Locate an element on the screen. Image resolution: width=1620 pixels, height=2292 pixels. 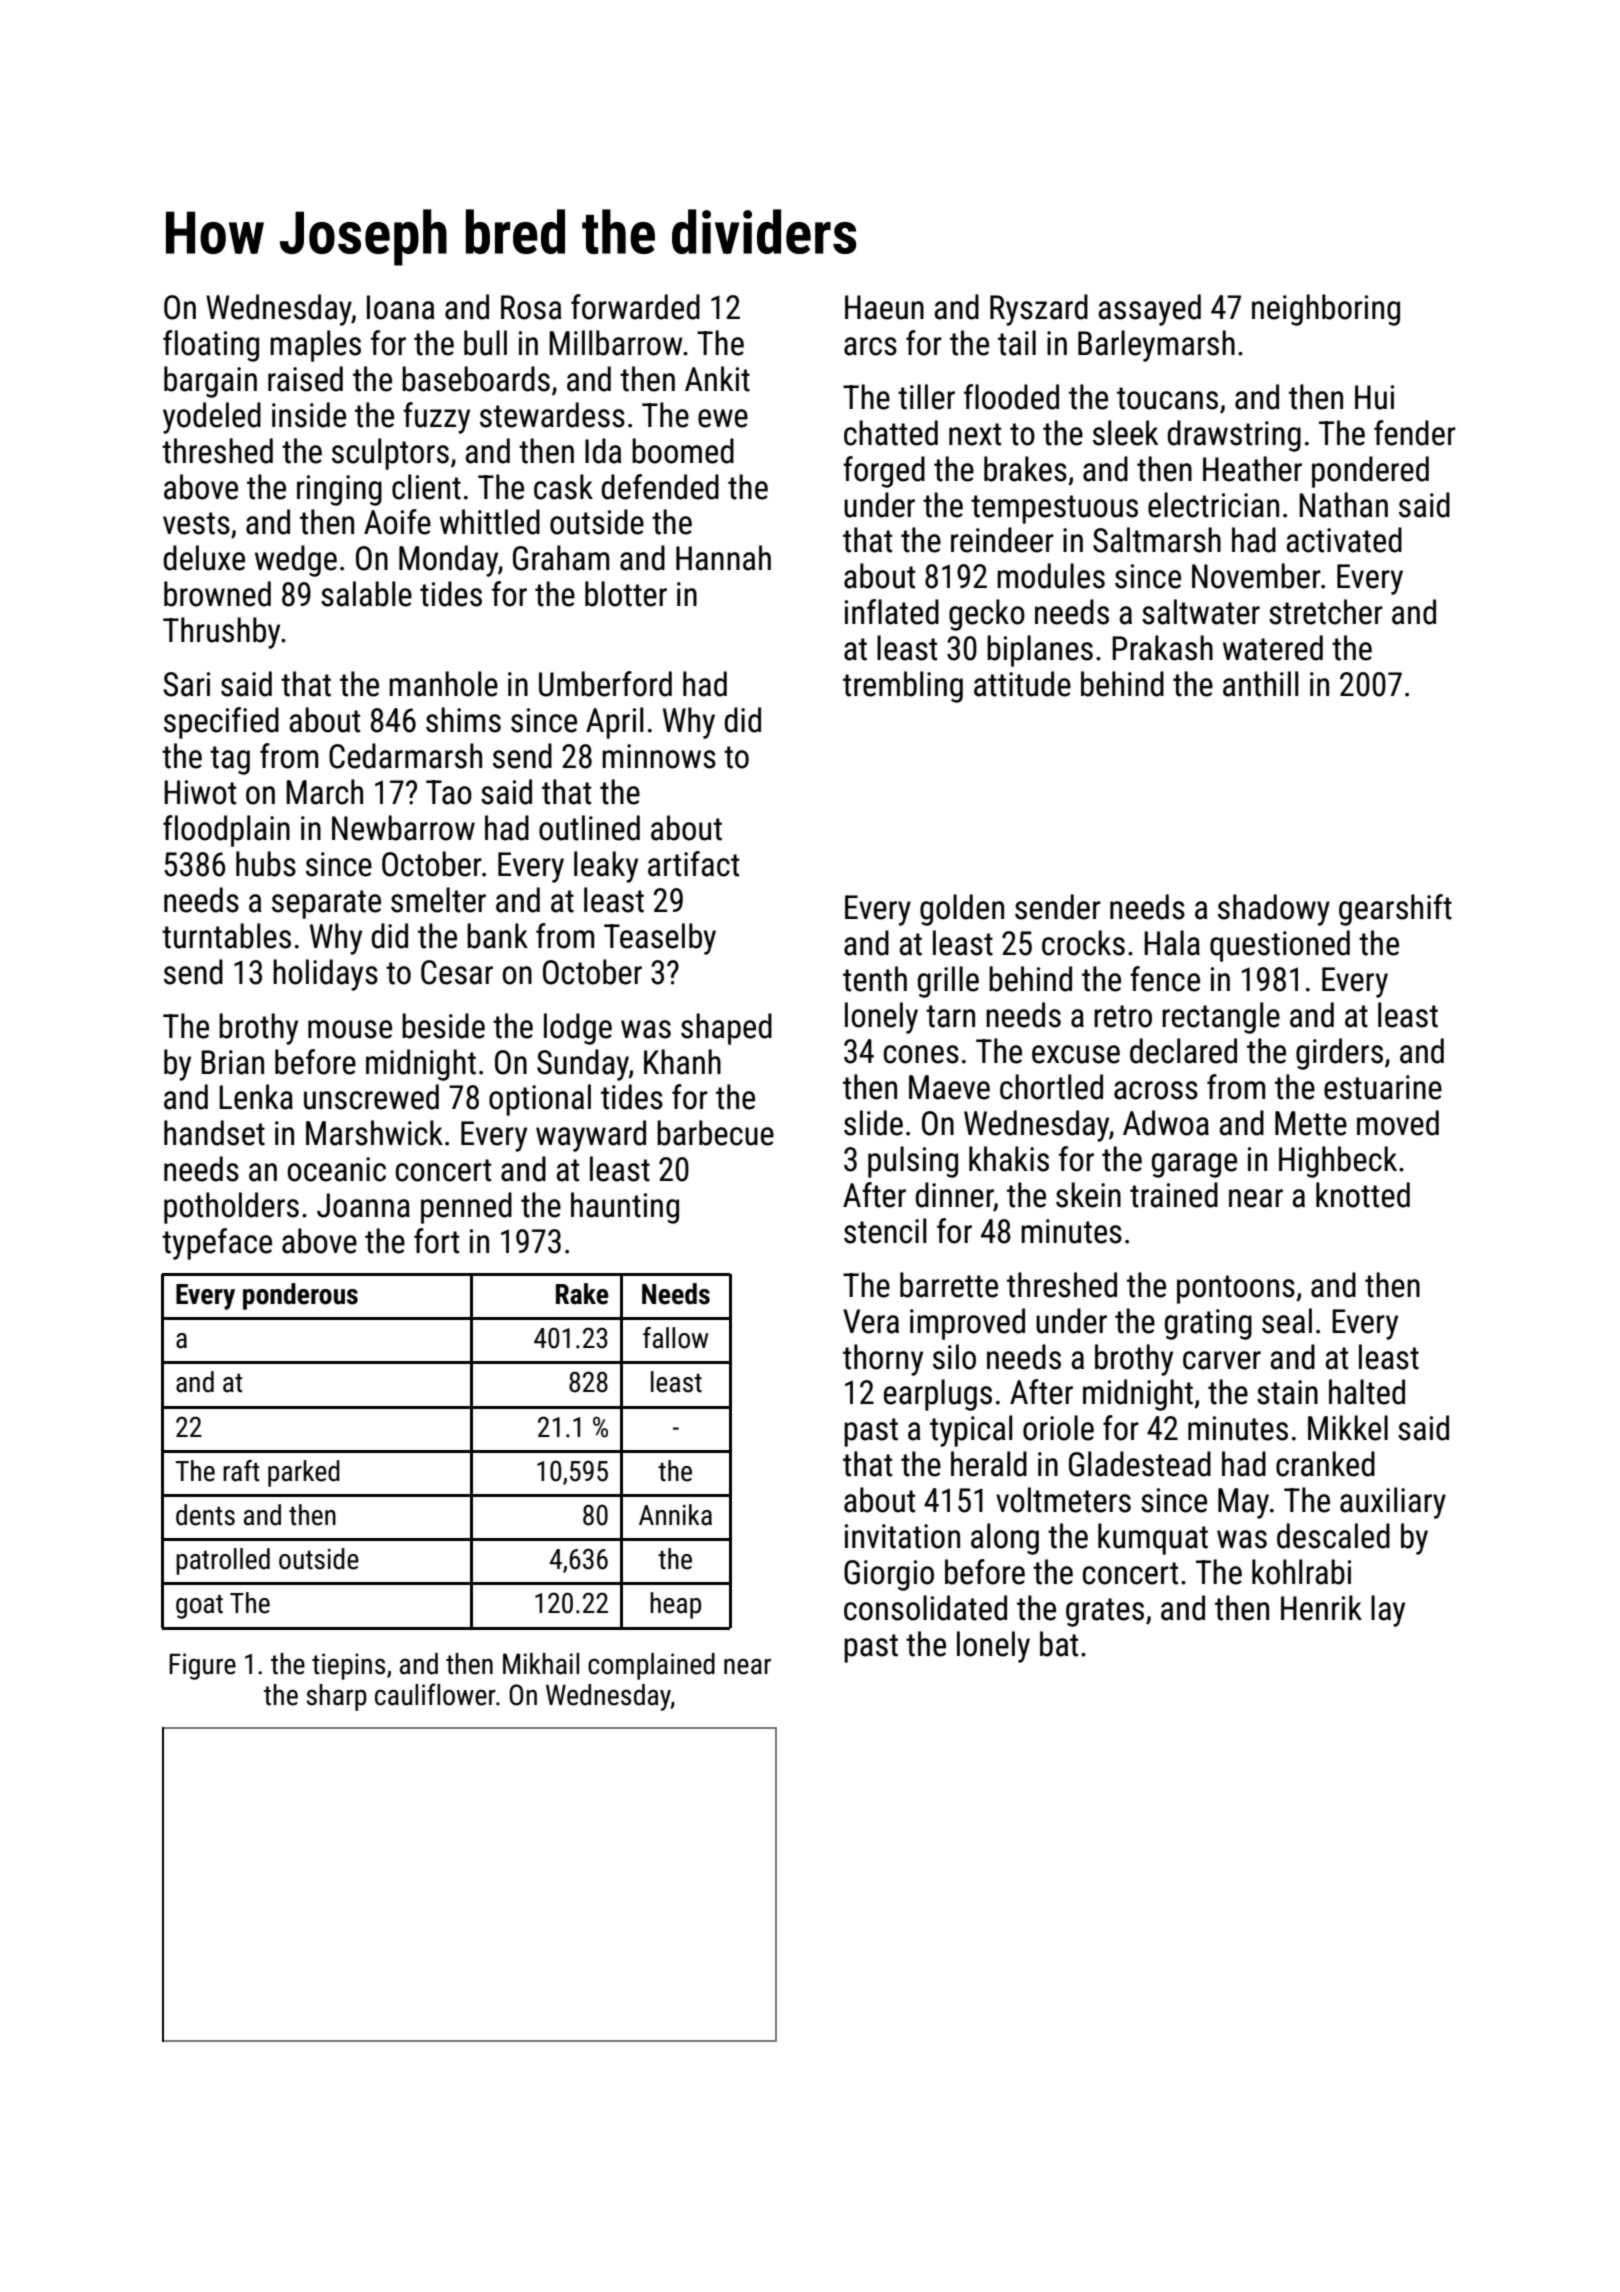
fender is located at coordinates (1415, 433).
